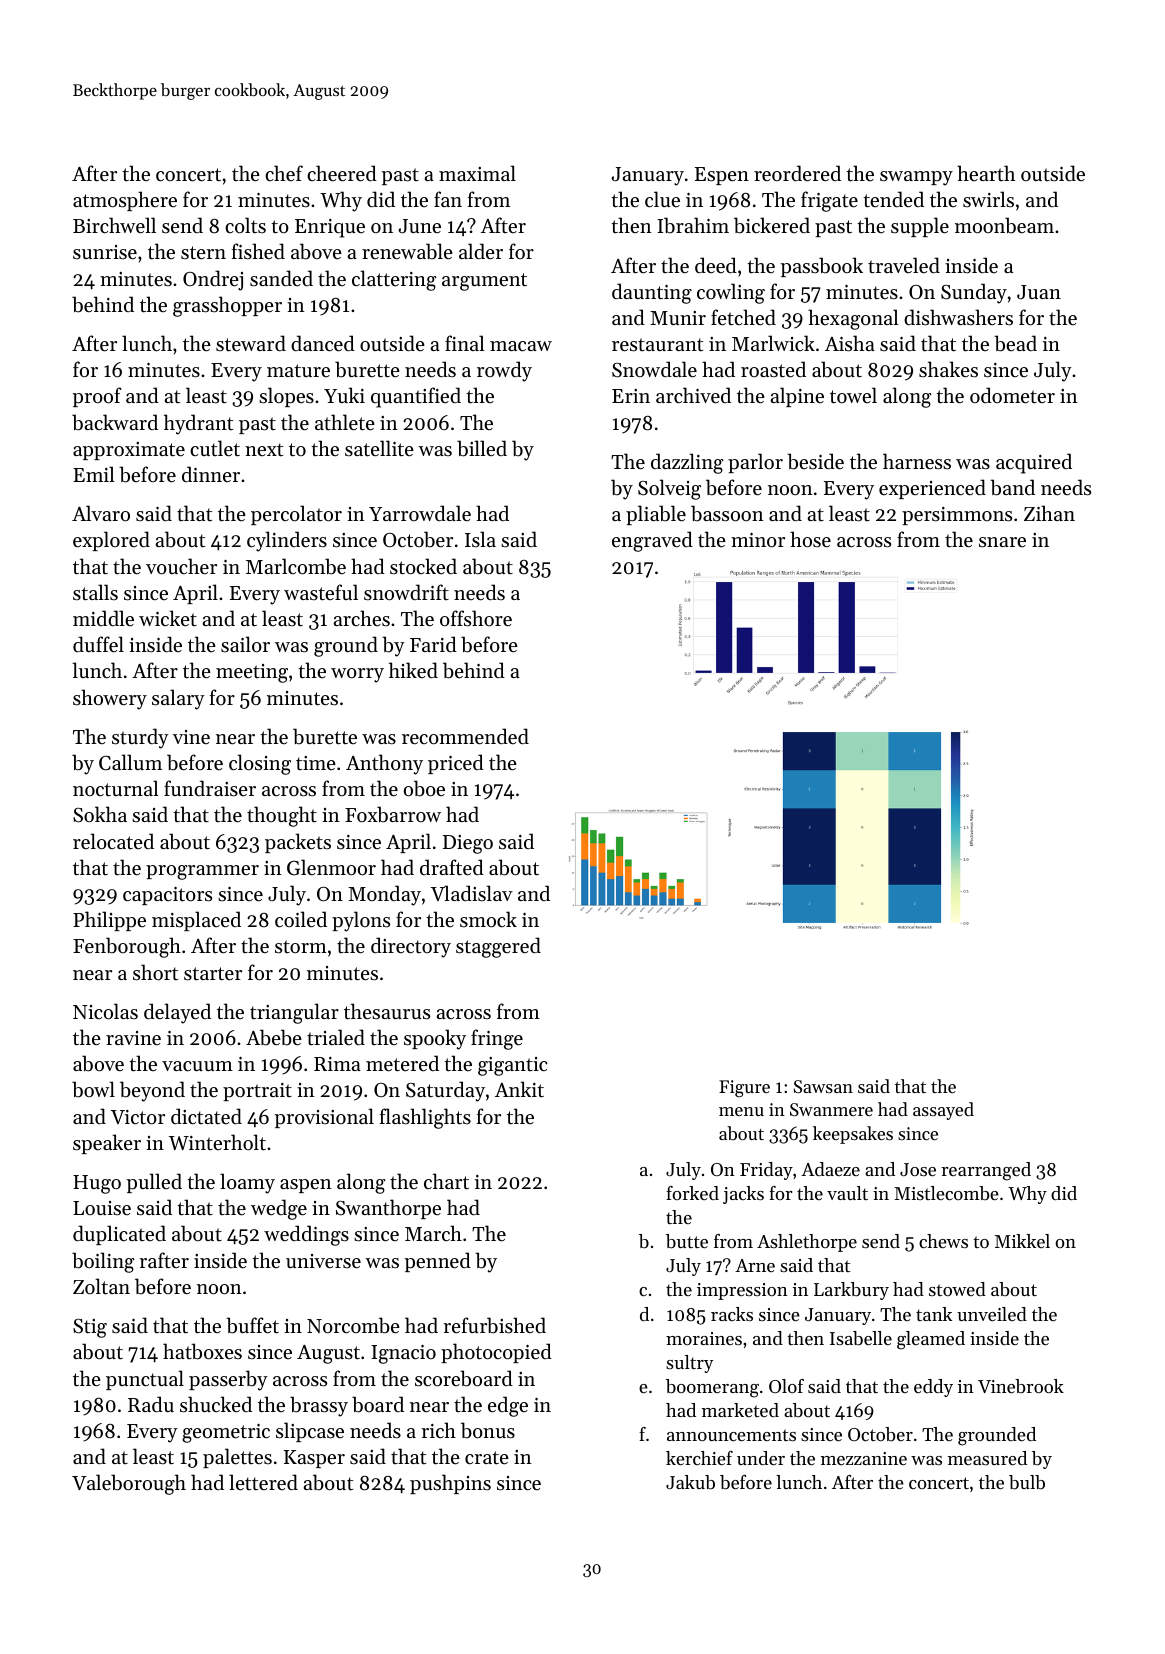 Image resolution: width=1165 pixels, height=1654 pixels. Describe the element at coordinates (986, 1171) in the screenshot. I see `rearranged` at that location.
